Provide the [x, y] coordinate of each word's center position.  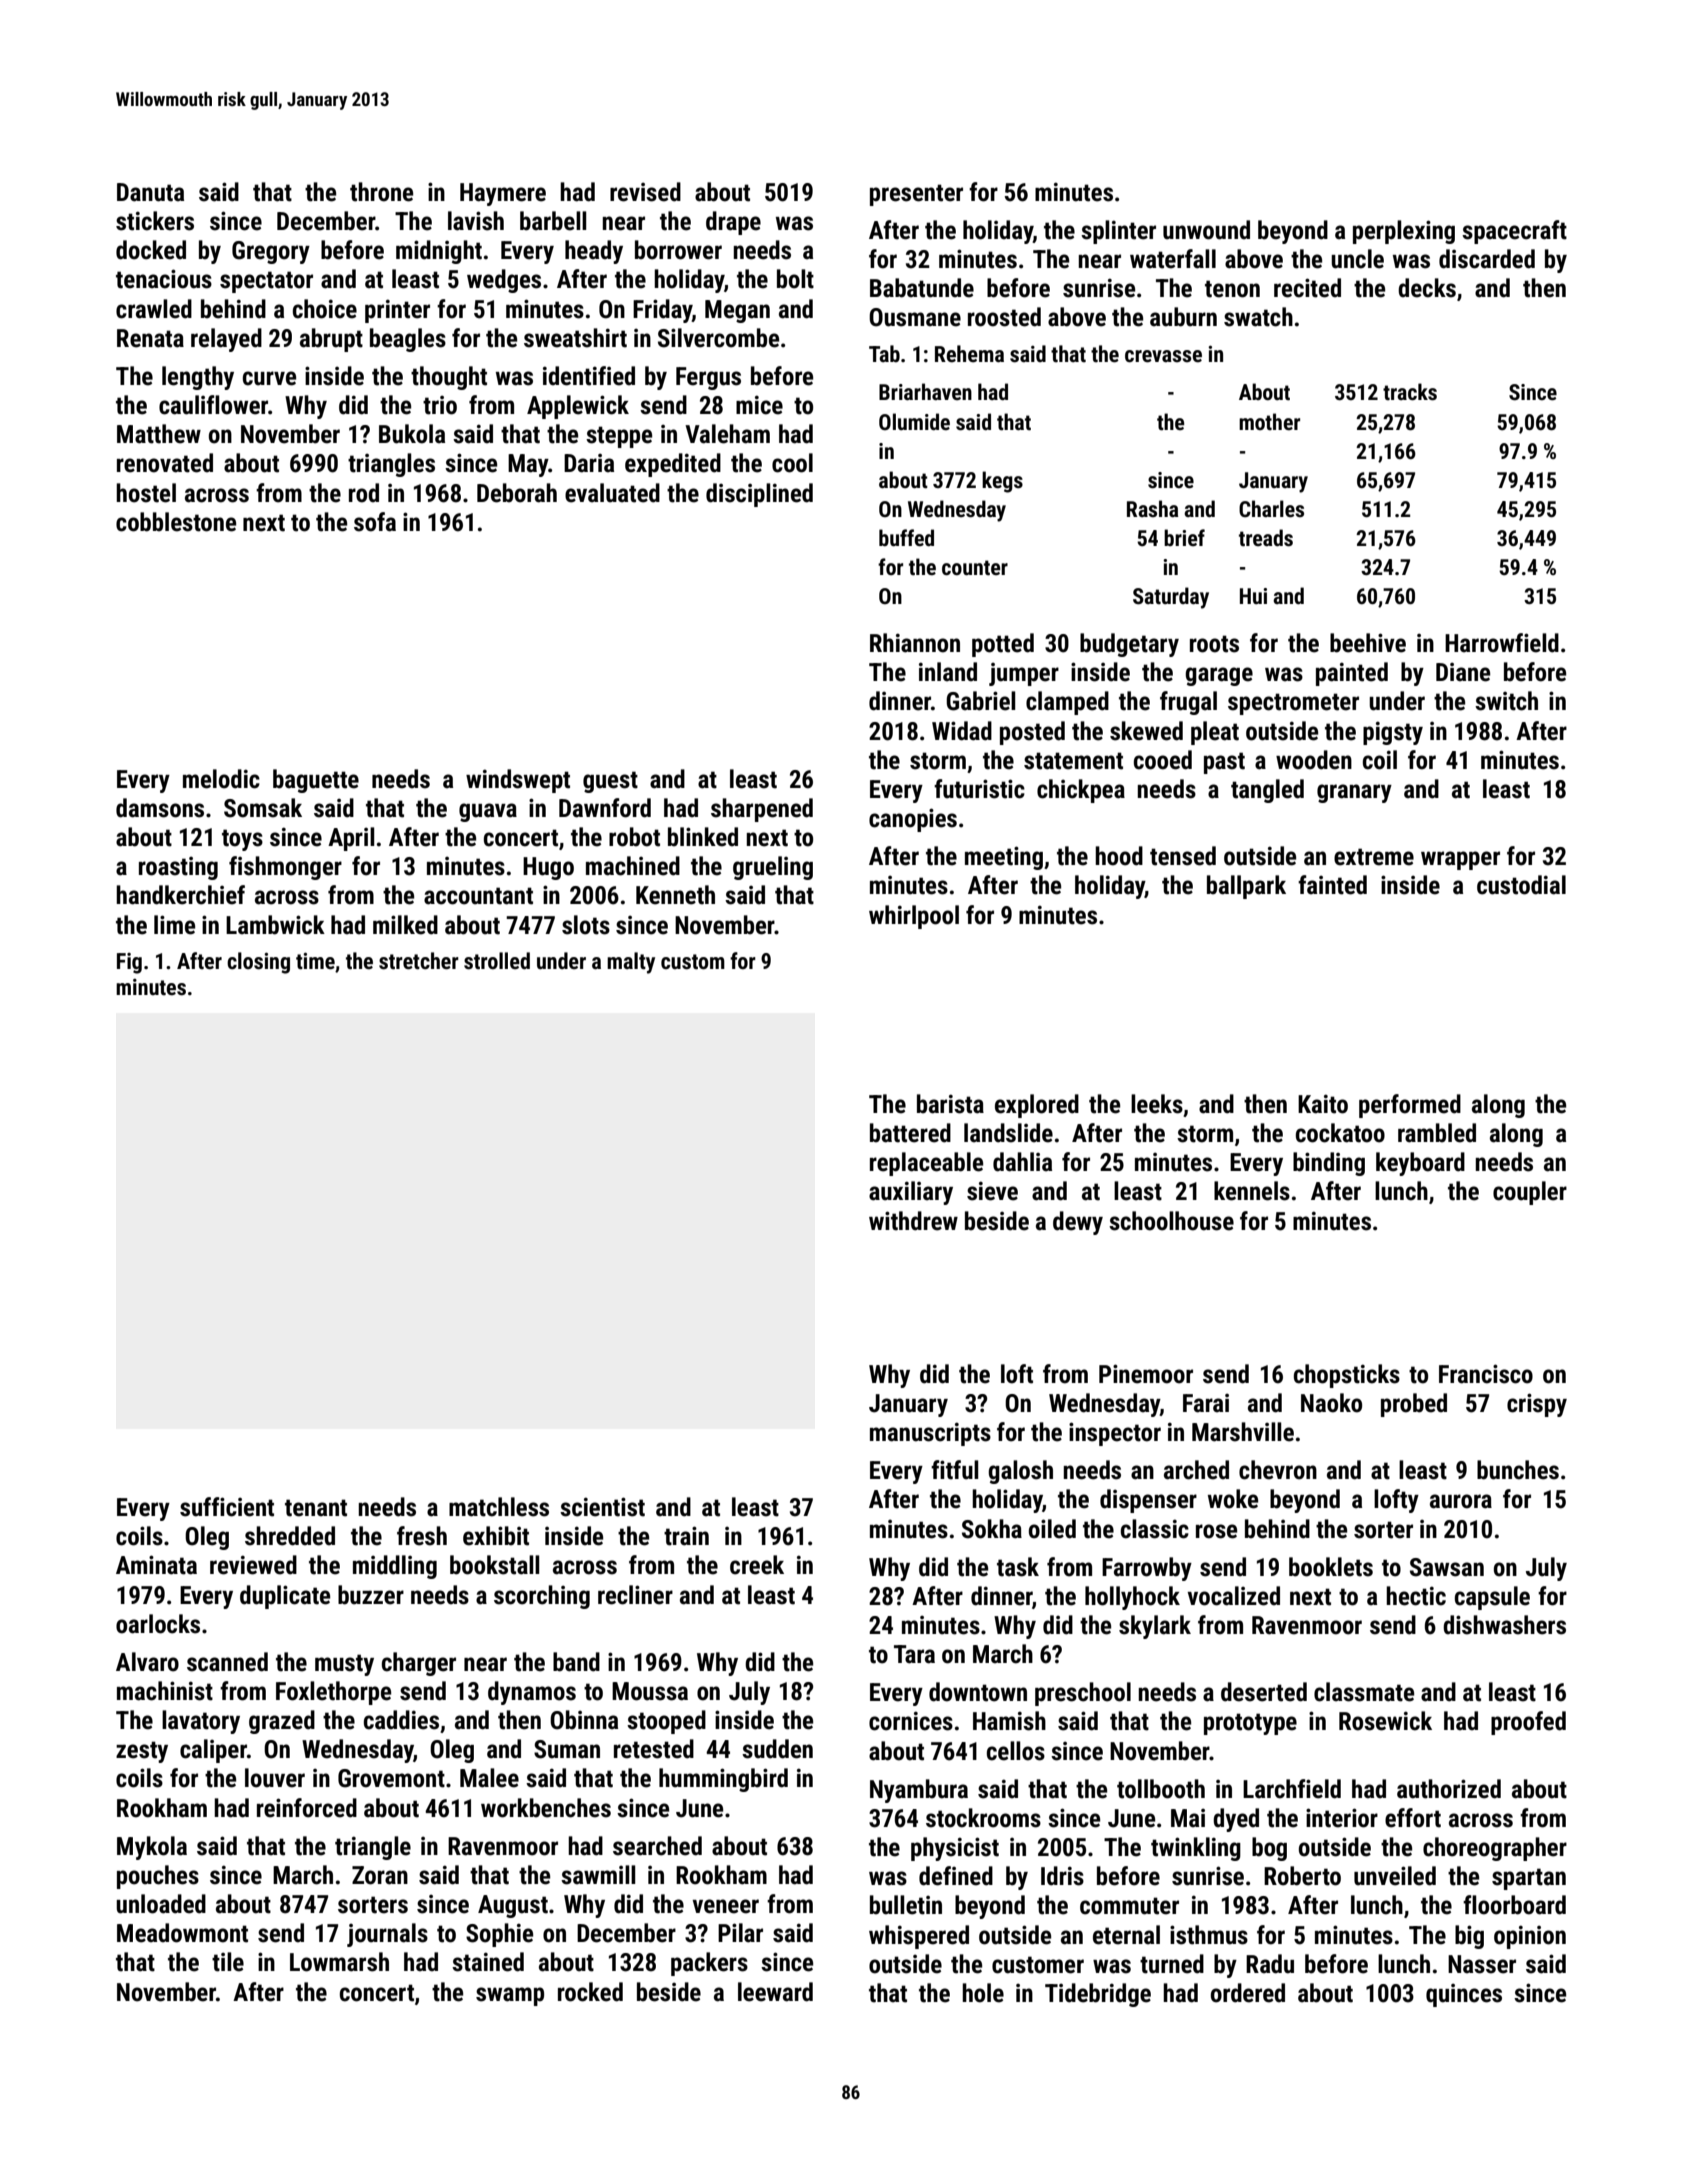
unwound [1206, 230]
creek [757, 1565]
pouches [158, 1877]
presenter [916, 195]
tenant [316, 1508]
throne [381, 192]
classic [1155, 1529]
